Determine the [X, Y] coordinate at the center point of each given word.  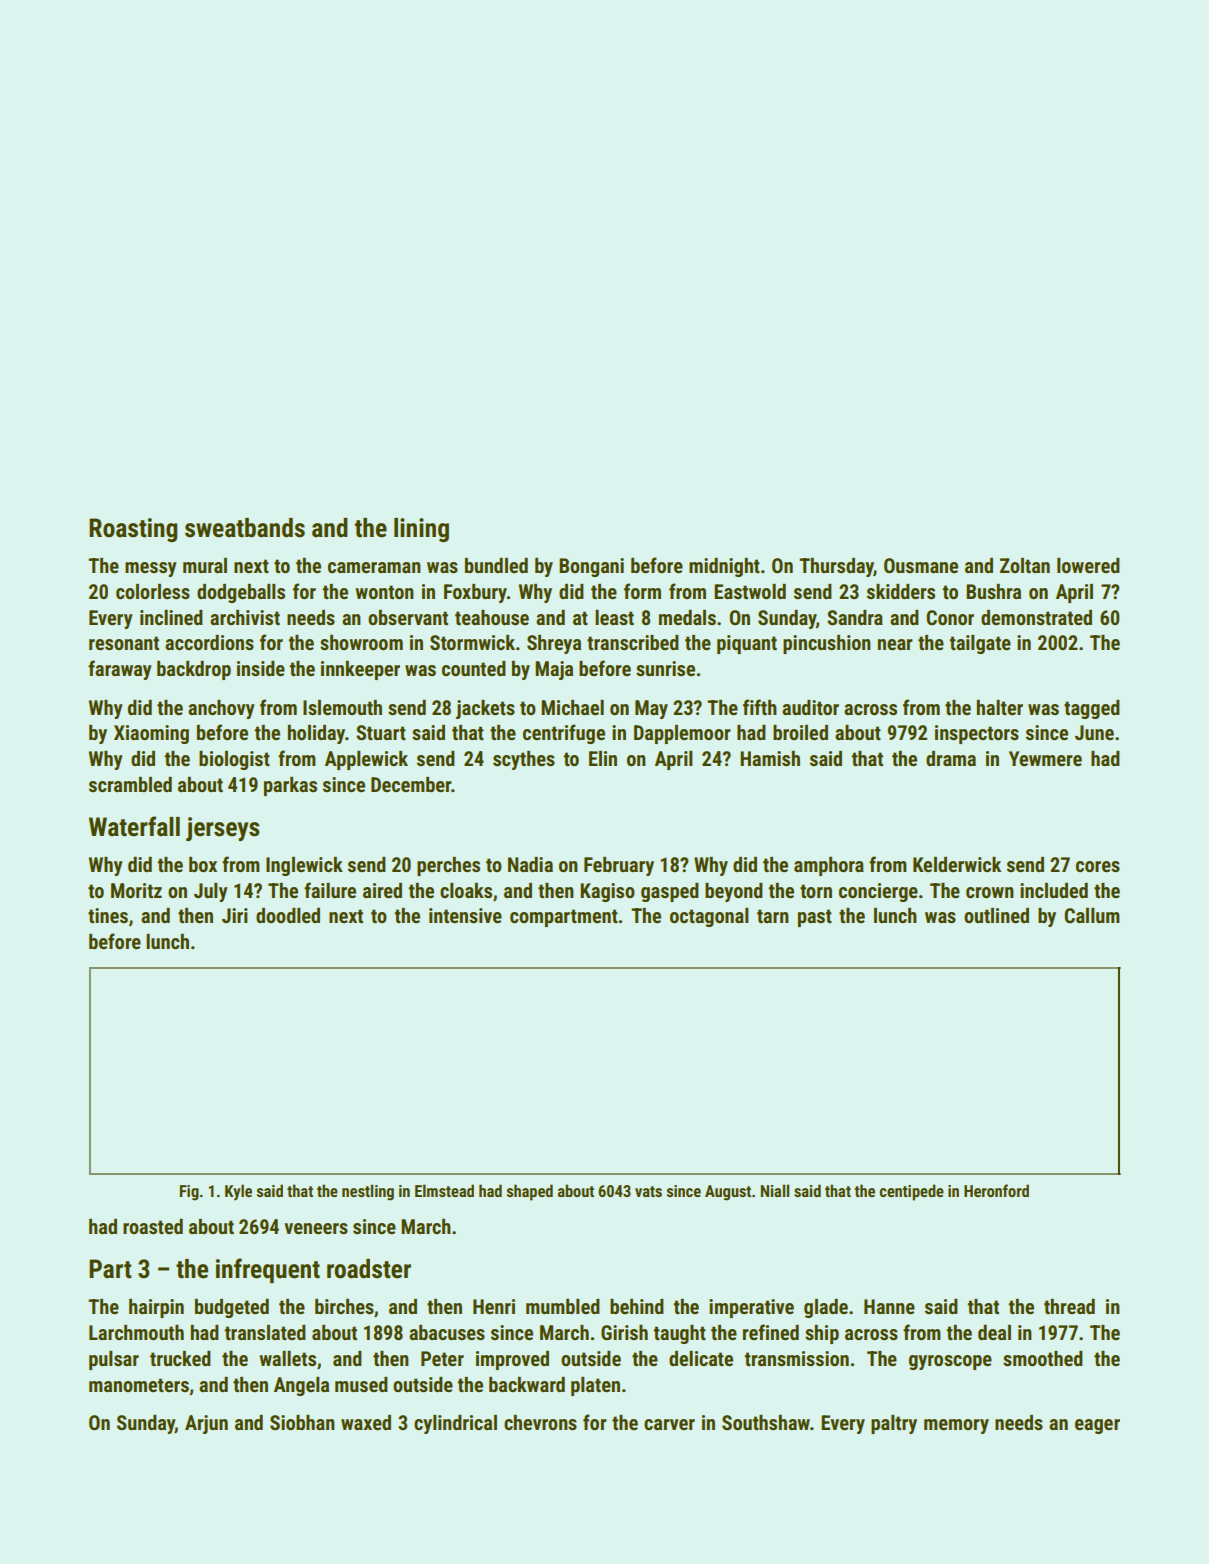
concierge [878, 892]
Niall [774, 1190]
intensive [465, 915]
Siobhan [302, 1422]
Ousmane [921, 565]
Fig [189, 1193]
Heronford [996, 1190]
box [203, 864]
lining [421, 530]
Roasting [133, 530]
